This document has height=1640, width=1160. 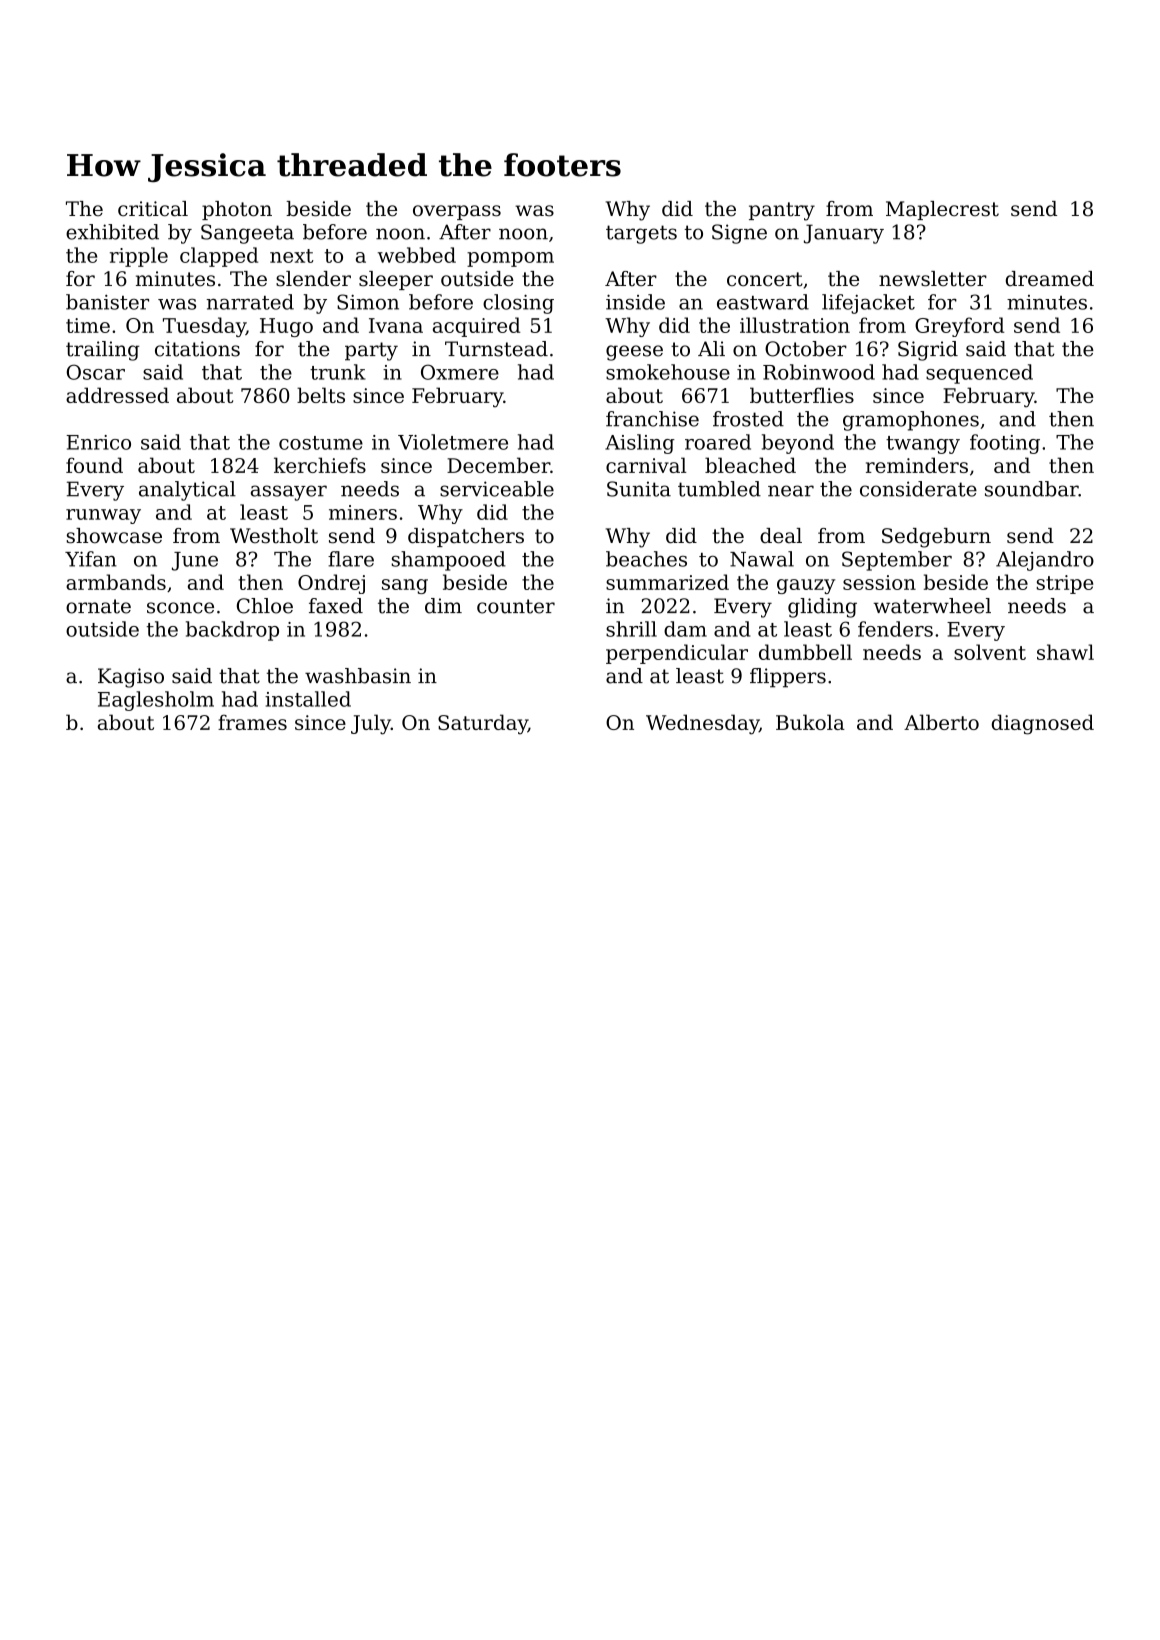 I want to click on January, so click(x=844, y=234).
